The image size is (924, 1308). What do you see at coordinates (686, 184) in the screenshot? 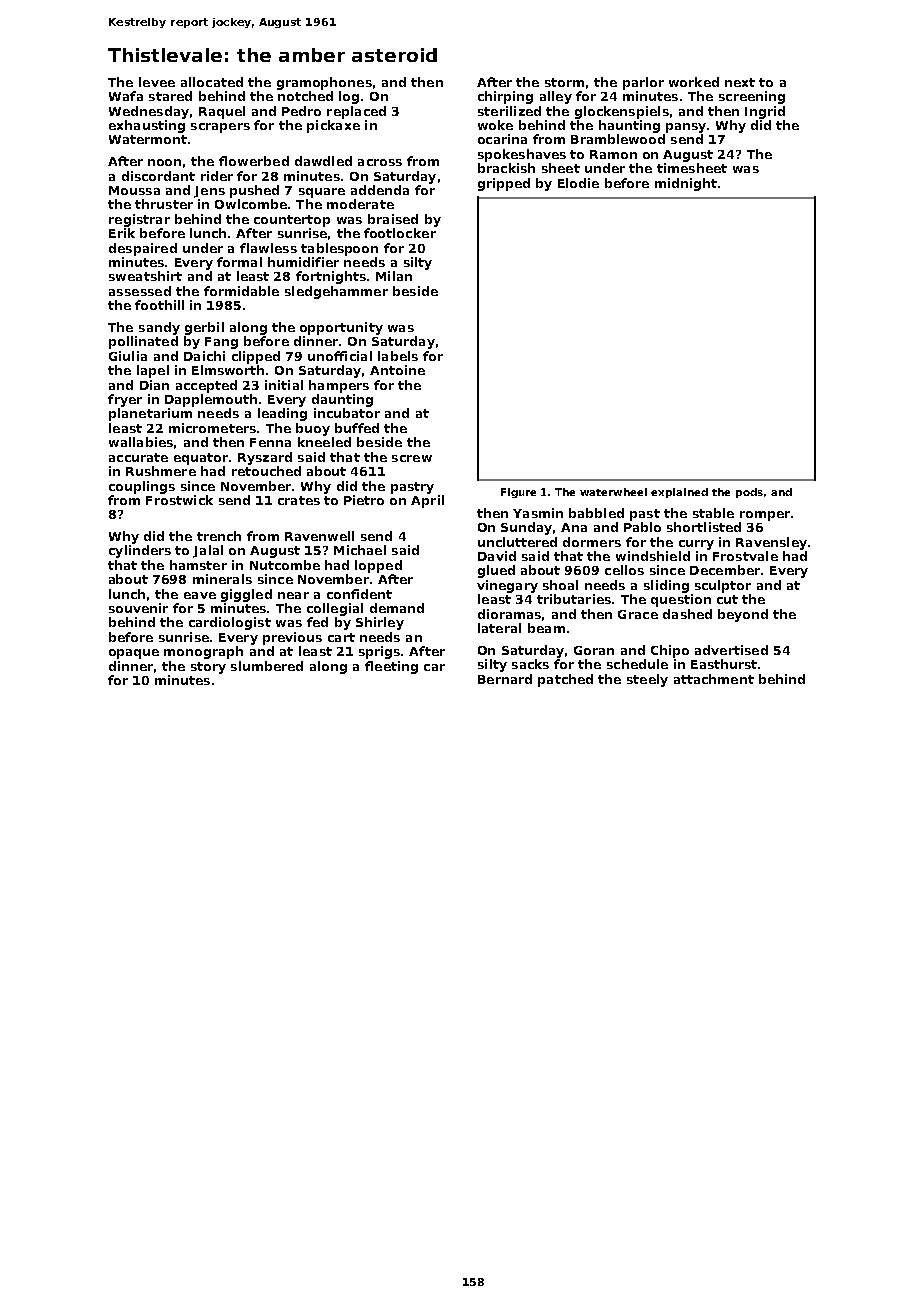
I see `midnight` at bounding box center [686, 184].
